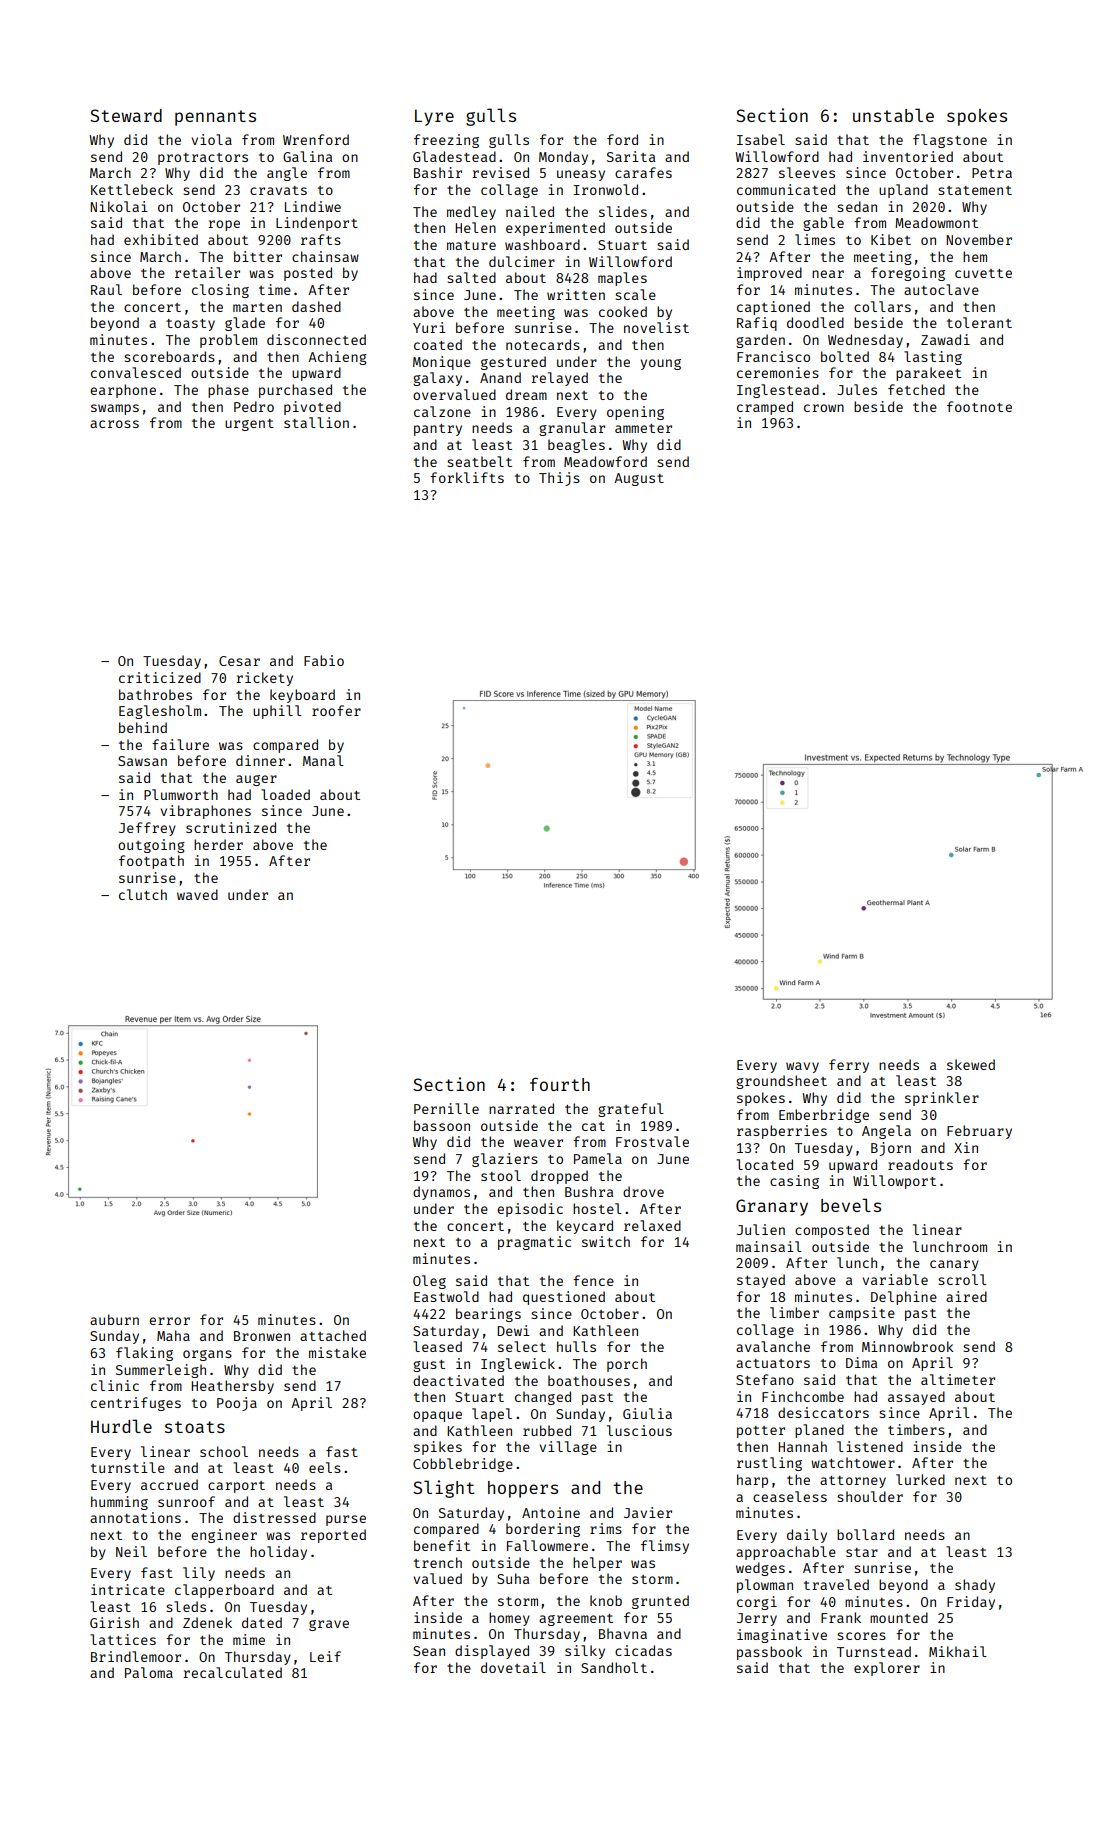 The height and width of the page is (1822, 1106). Describe the element at coordinates (893, 115) in the page. I see `unstable` at that location.
